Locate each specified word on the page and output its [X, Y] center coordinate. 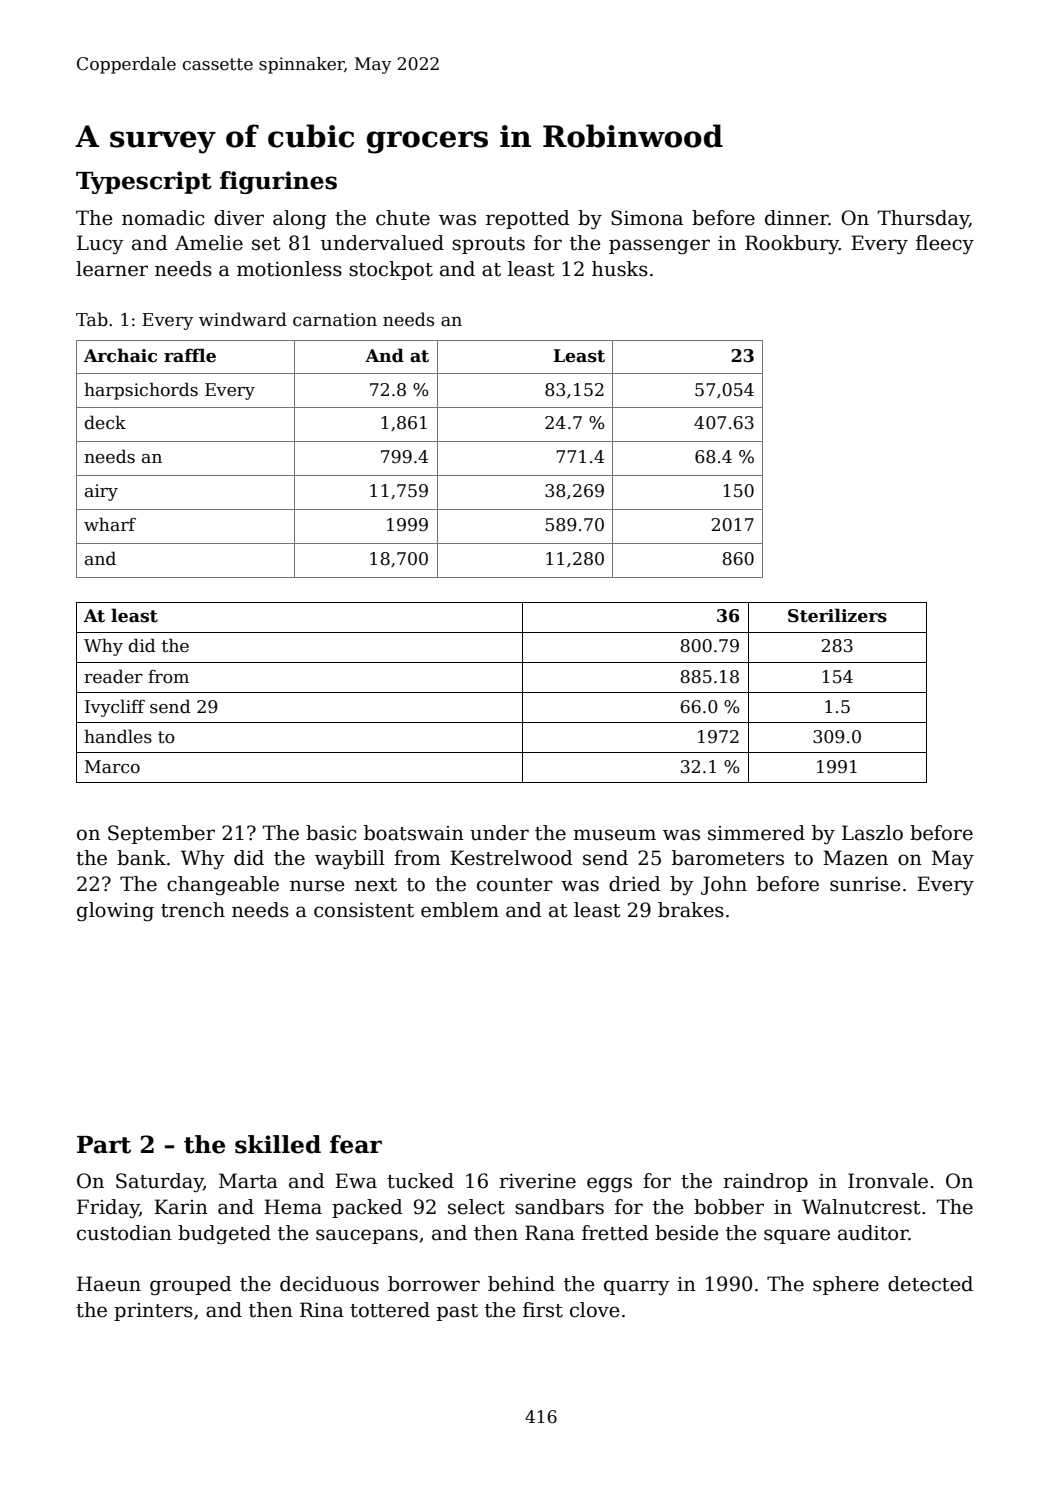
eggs [609, 1185]
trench [193, 910]
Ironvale [888, 1181]
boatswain [414, 833]
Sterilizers [837, 615]
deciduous [329, 1284]
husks [620, 269]
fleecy [945, 244]
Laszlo [872, 833]
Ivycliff [115, 708]
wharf [110, 524]
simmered [756, 833]
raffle [190, 355]
